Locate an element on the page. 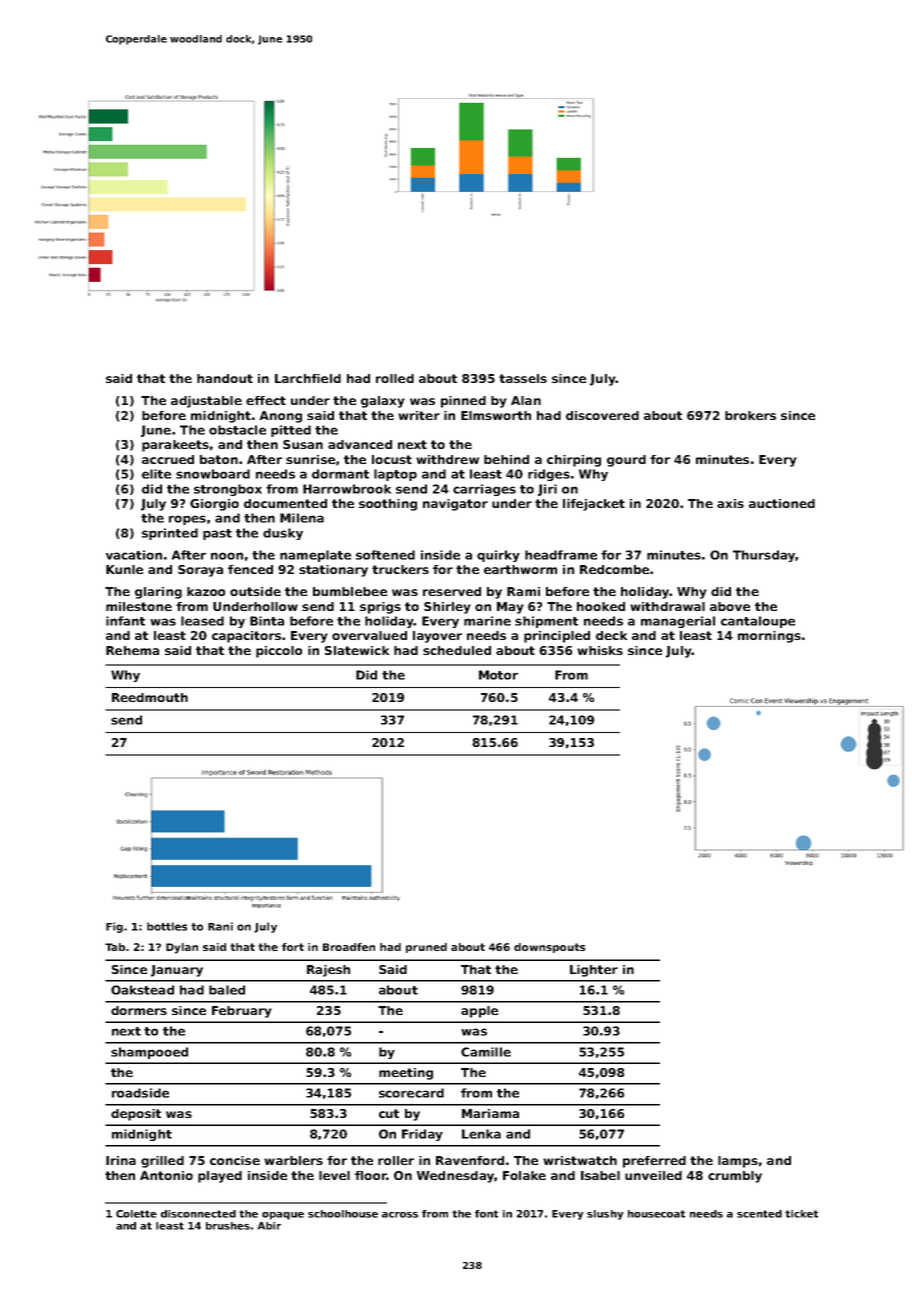  tassels is located at coordinates (523, 378).
